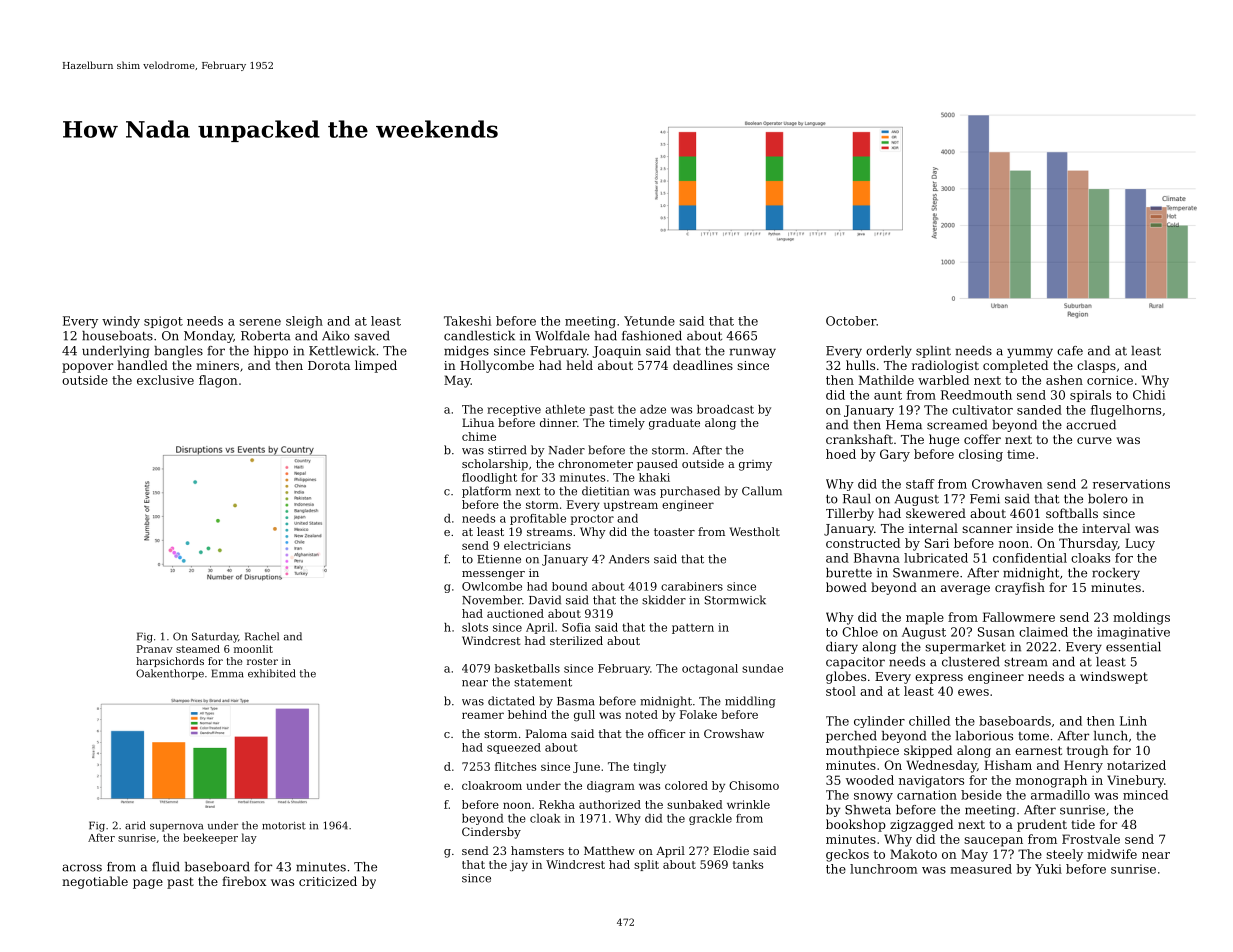  Describe the element at coordinates (95, 882) in the screenshot. I see `negotiable` at that location.
